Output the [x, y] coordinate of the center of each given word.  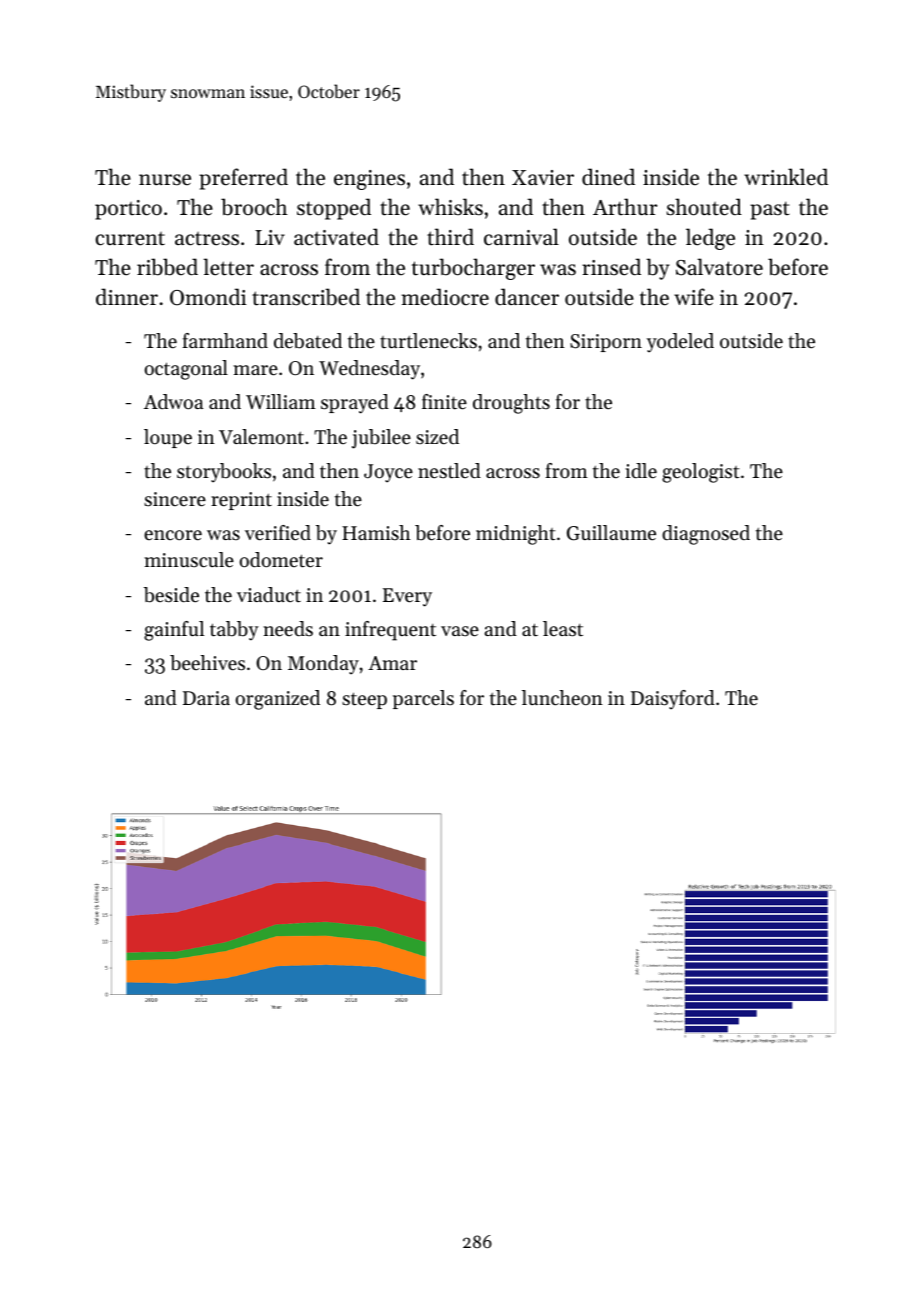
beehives [207, 663]
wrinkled [786, 177]
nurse [165, 180]
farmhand [225, 340]
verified [278, 533]
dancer [527, 297]
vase [460, 631]
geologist [701, 473]
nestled [449, 471]
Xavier [543, 178]
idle [641, 470]
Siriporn [606, 343]
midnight [516, 535]
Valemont [261, 437]
